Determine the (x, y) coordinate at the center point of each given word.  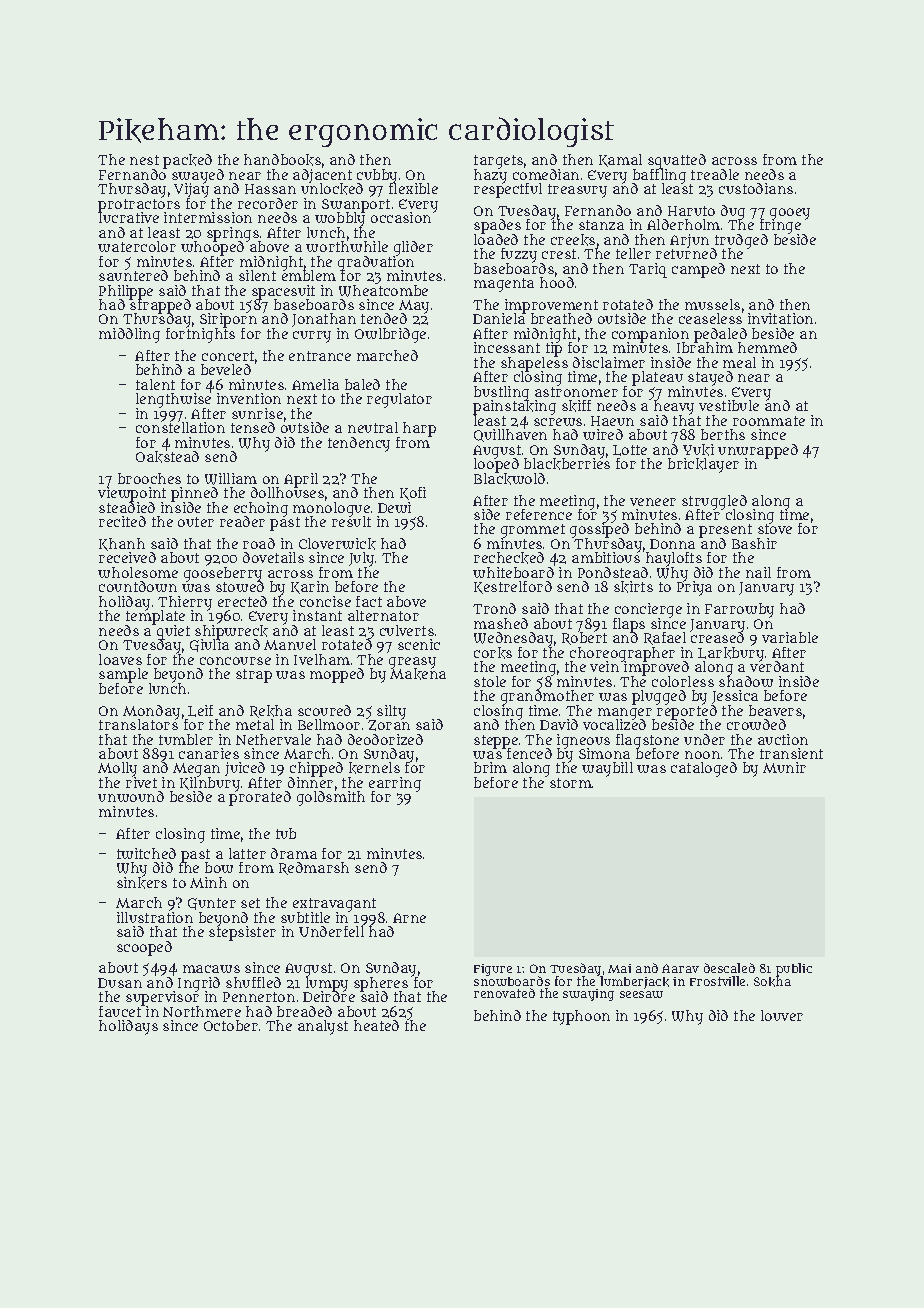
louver (782, 1015)
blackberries (567, 464)
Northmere (202, 1011)
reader (242, 521)
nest (144, 160)
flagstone (647, 741)
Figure (493, 970)
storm (571, 783)
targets (498, 162)
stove (775, 529)
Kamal (620, 160)
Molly (117, 769)
